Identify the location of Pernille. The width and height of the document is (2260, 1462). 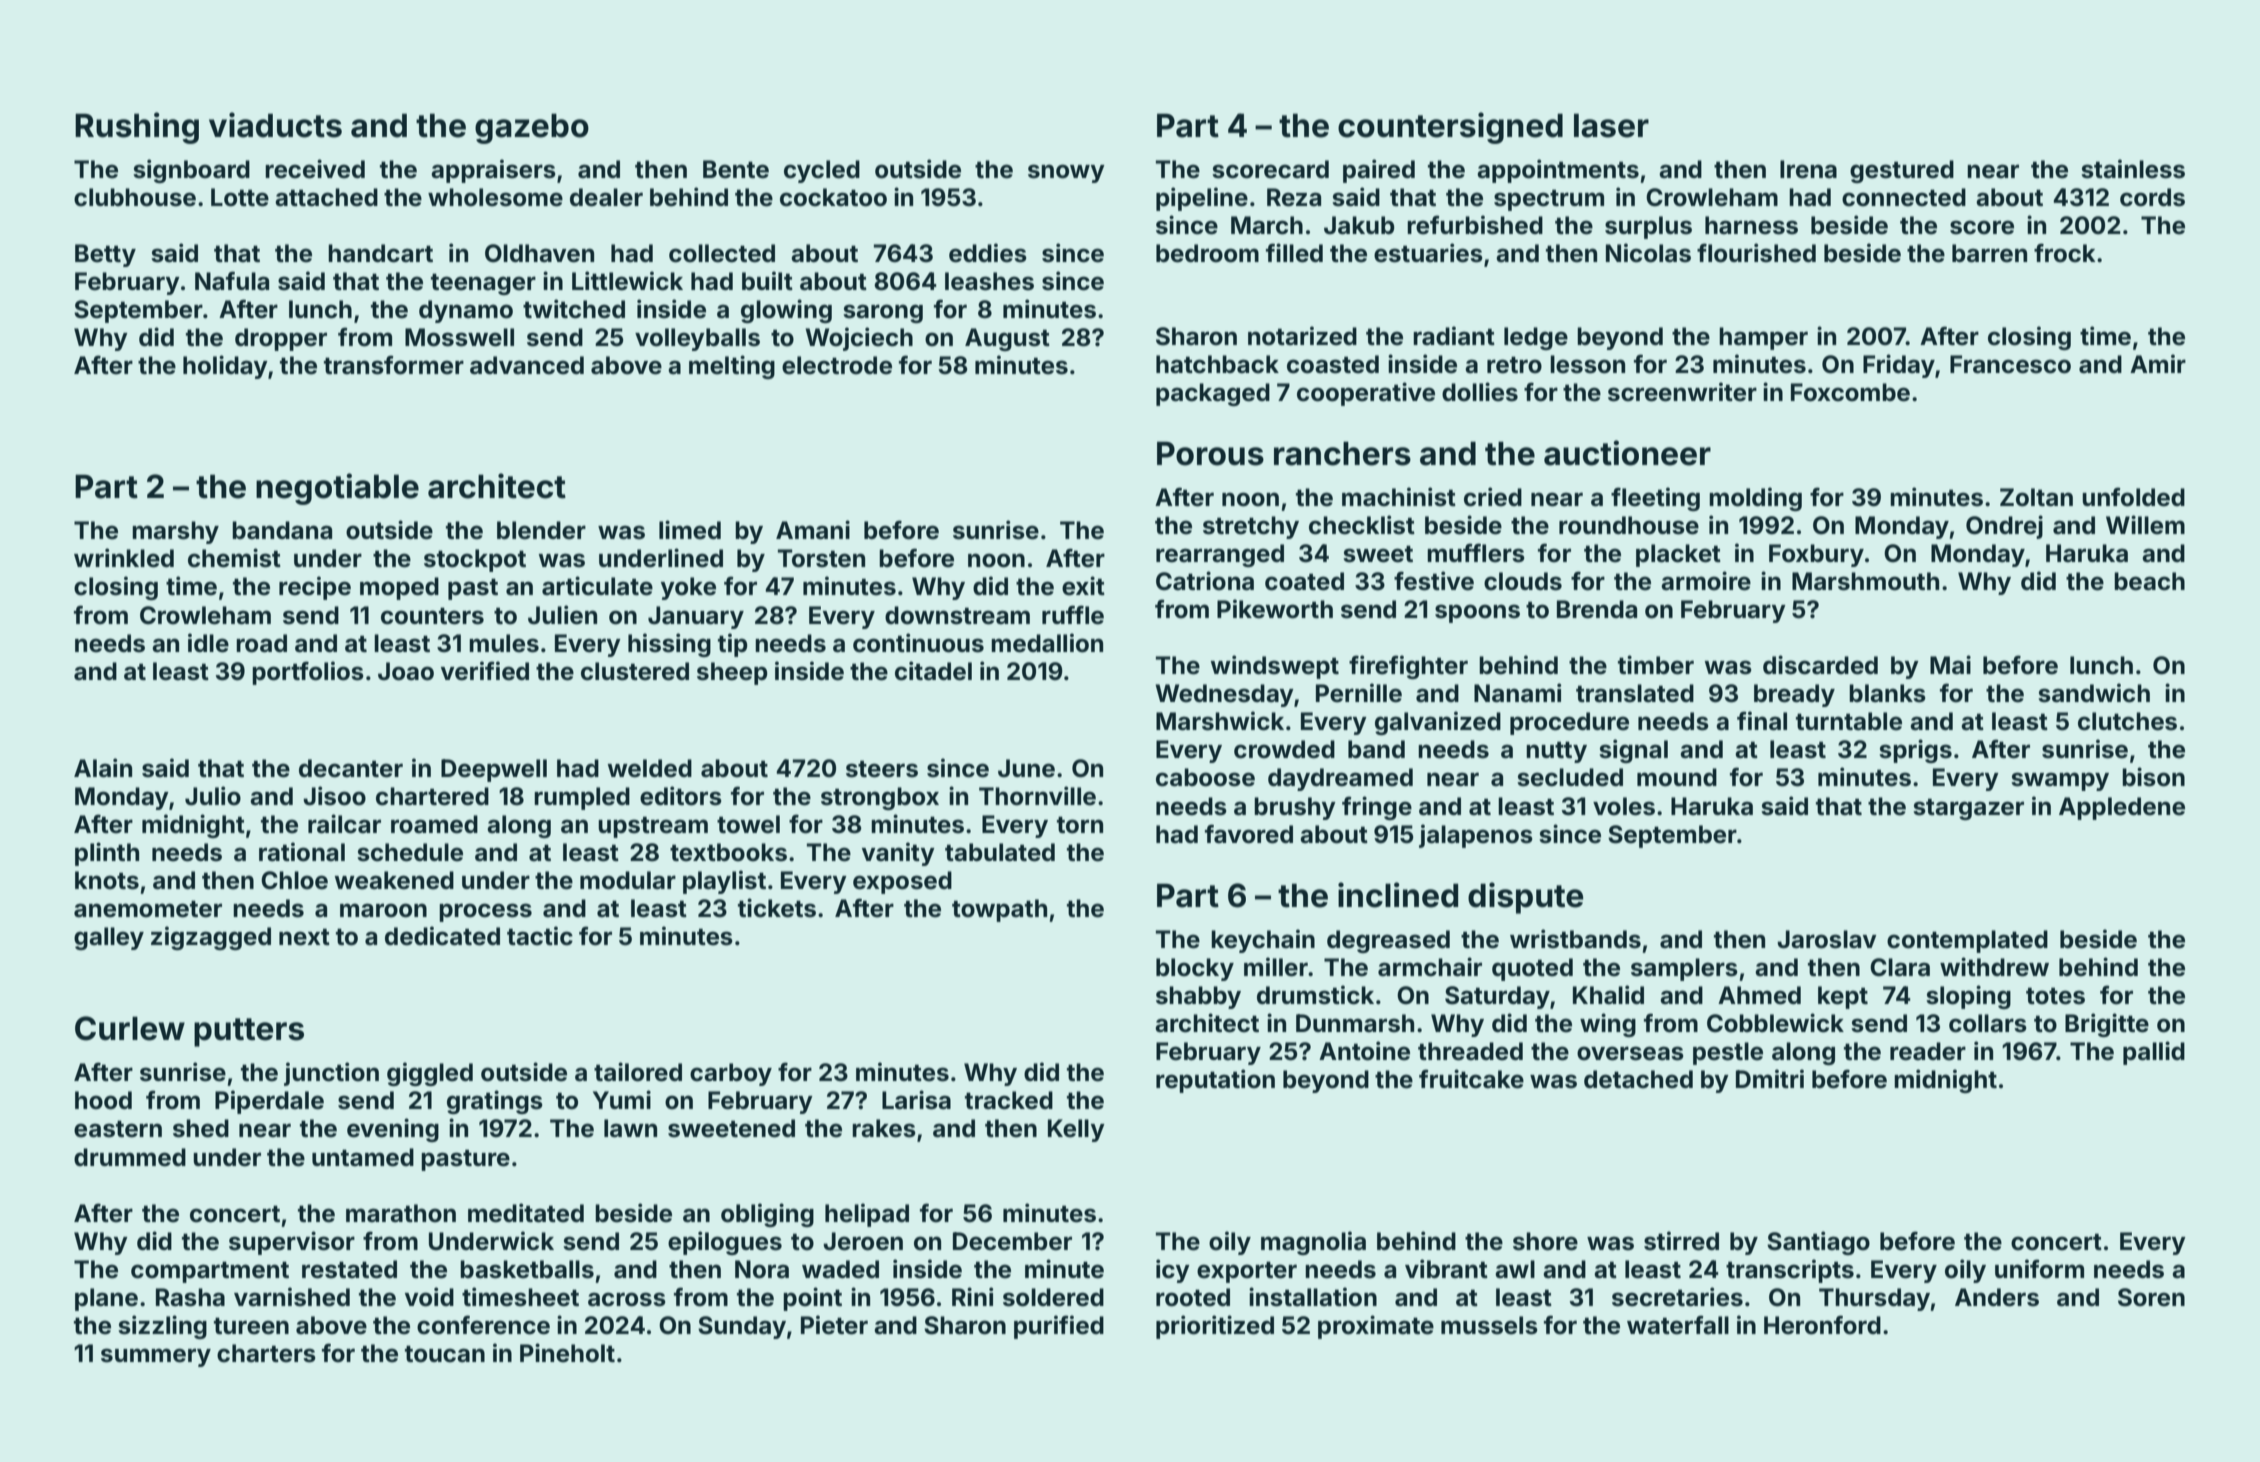
(1359, 693).
